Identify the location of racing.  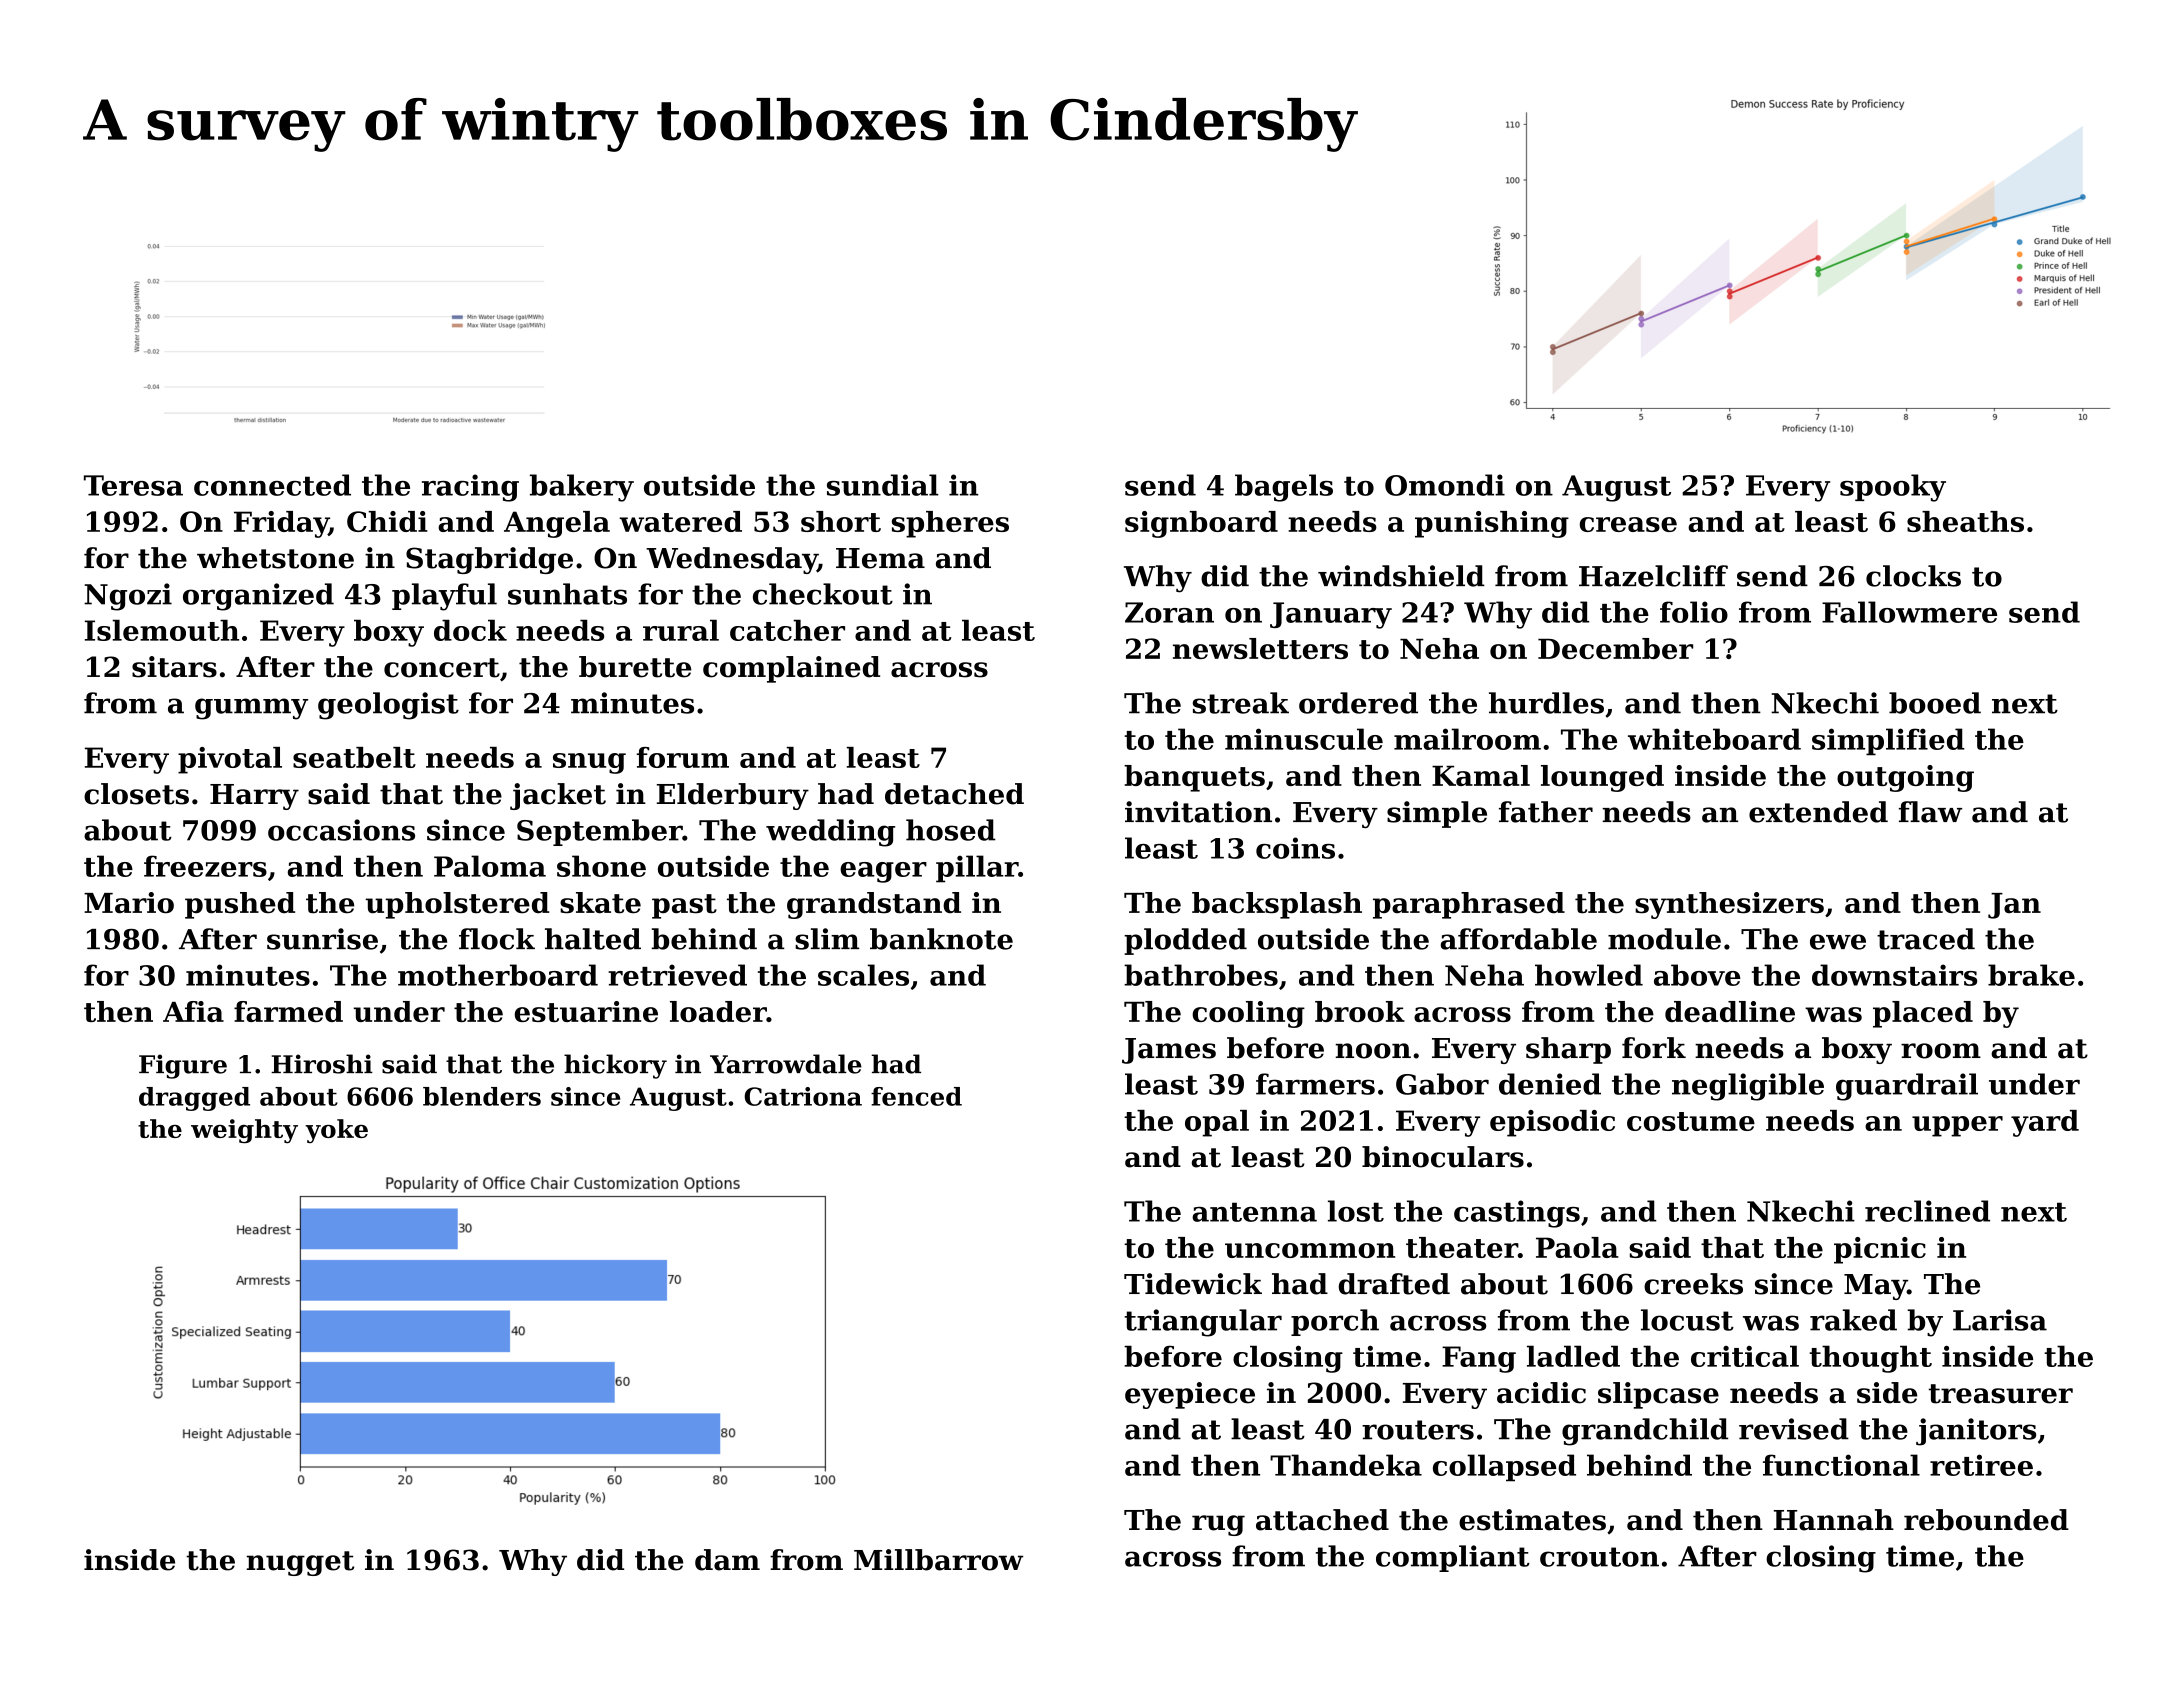
(470, 488).
